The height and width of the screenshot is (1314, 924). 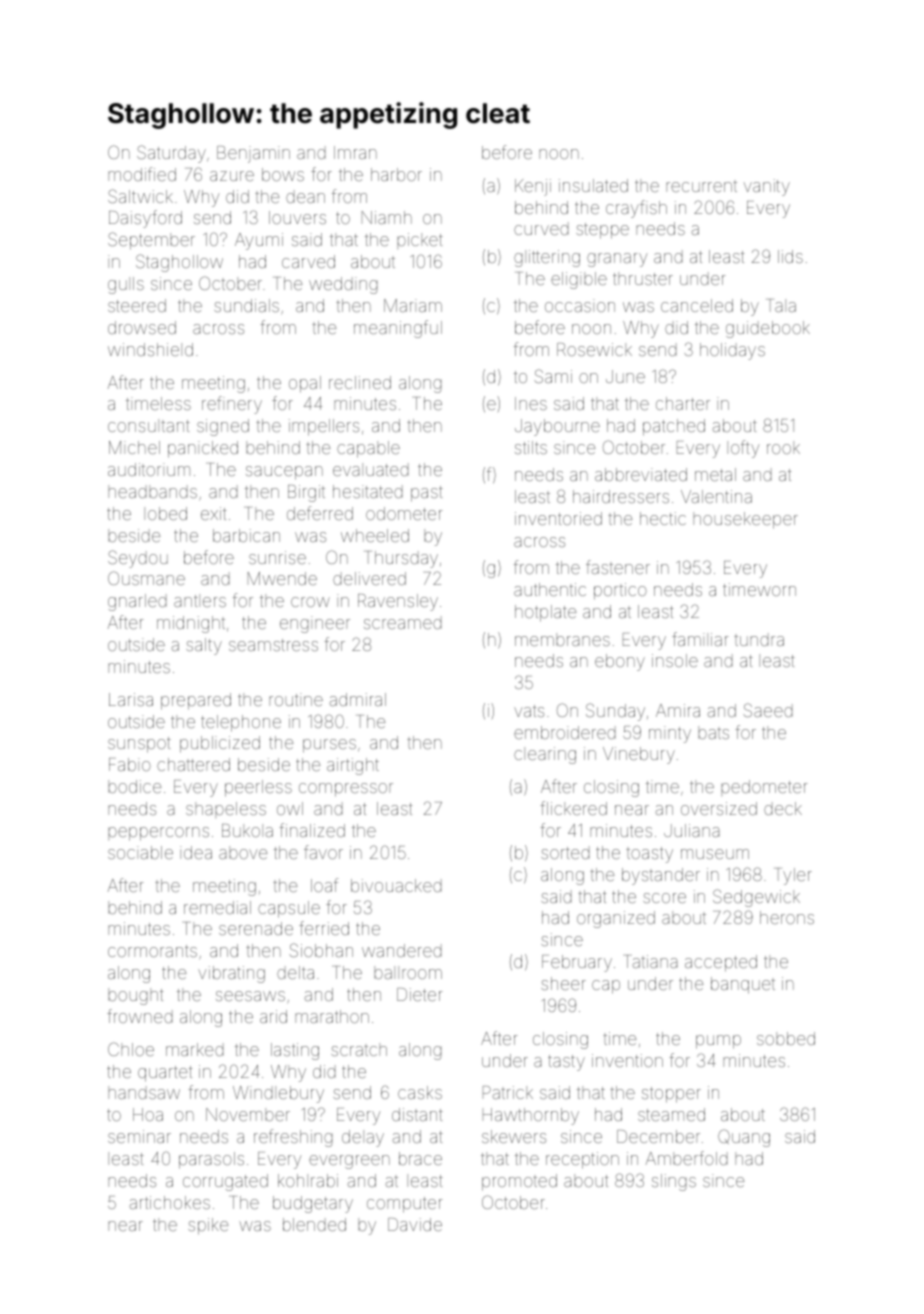 What do you see at coordinates (413, 305) in the screenshot?
I see `Mariam` at bounding box center [413, 305].
